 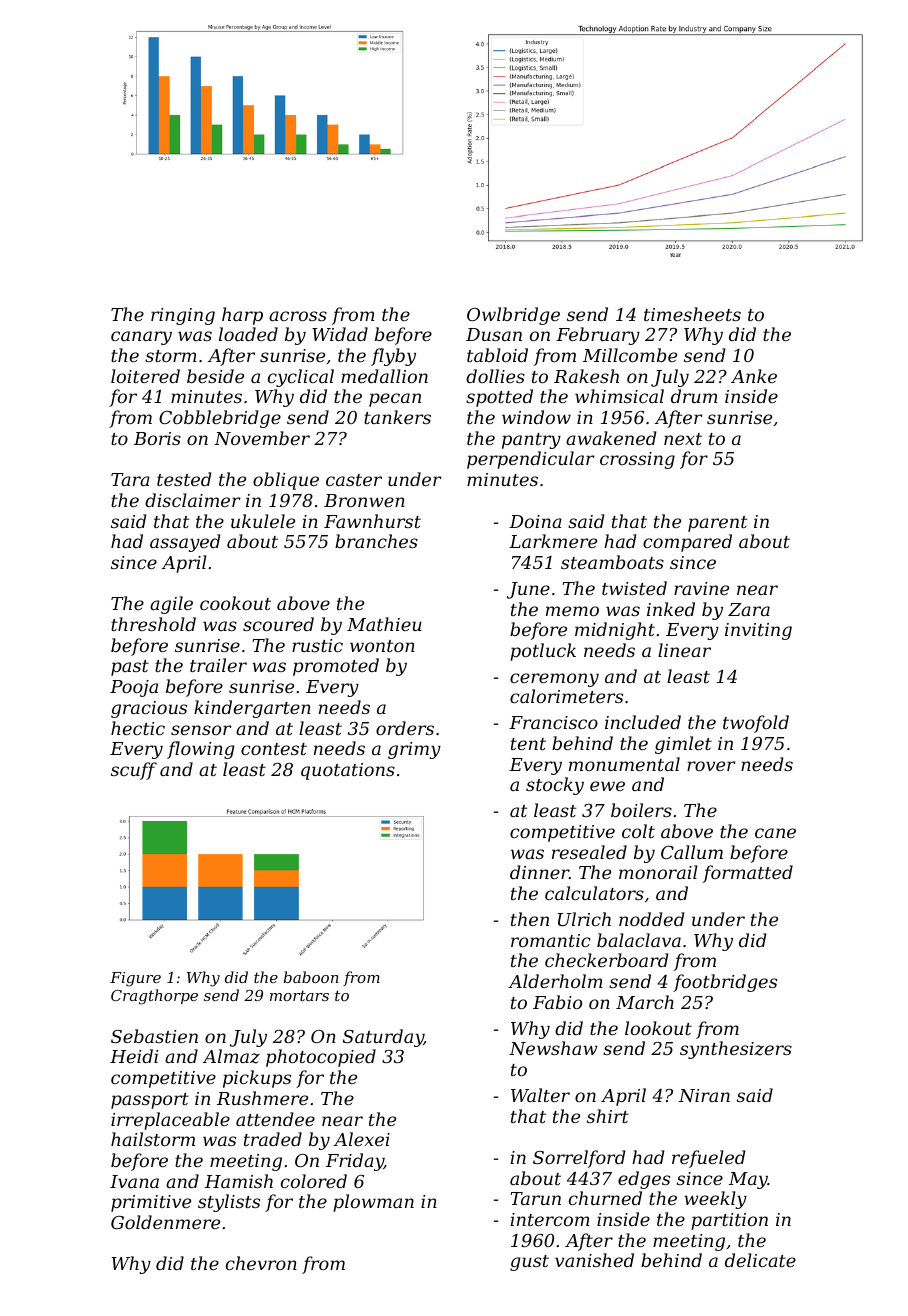 What do you see at coordinates (157, 438) in the screenshot?
I see `Boris` at bounding box center [157, 438].
